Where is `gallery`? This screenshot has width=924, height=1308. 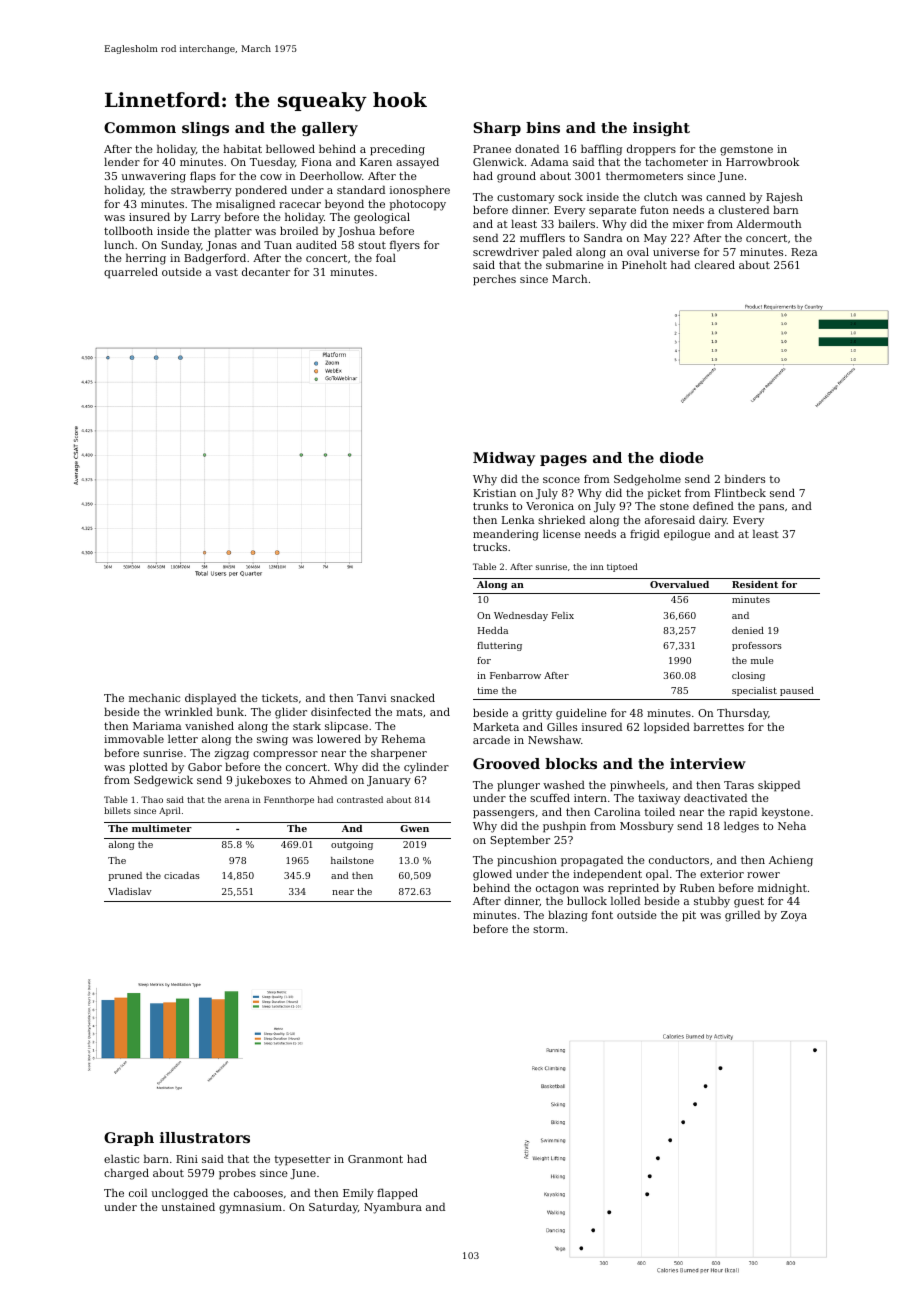
gallery is located at coordinates (330, 129).
